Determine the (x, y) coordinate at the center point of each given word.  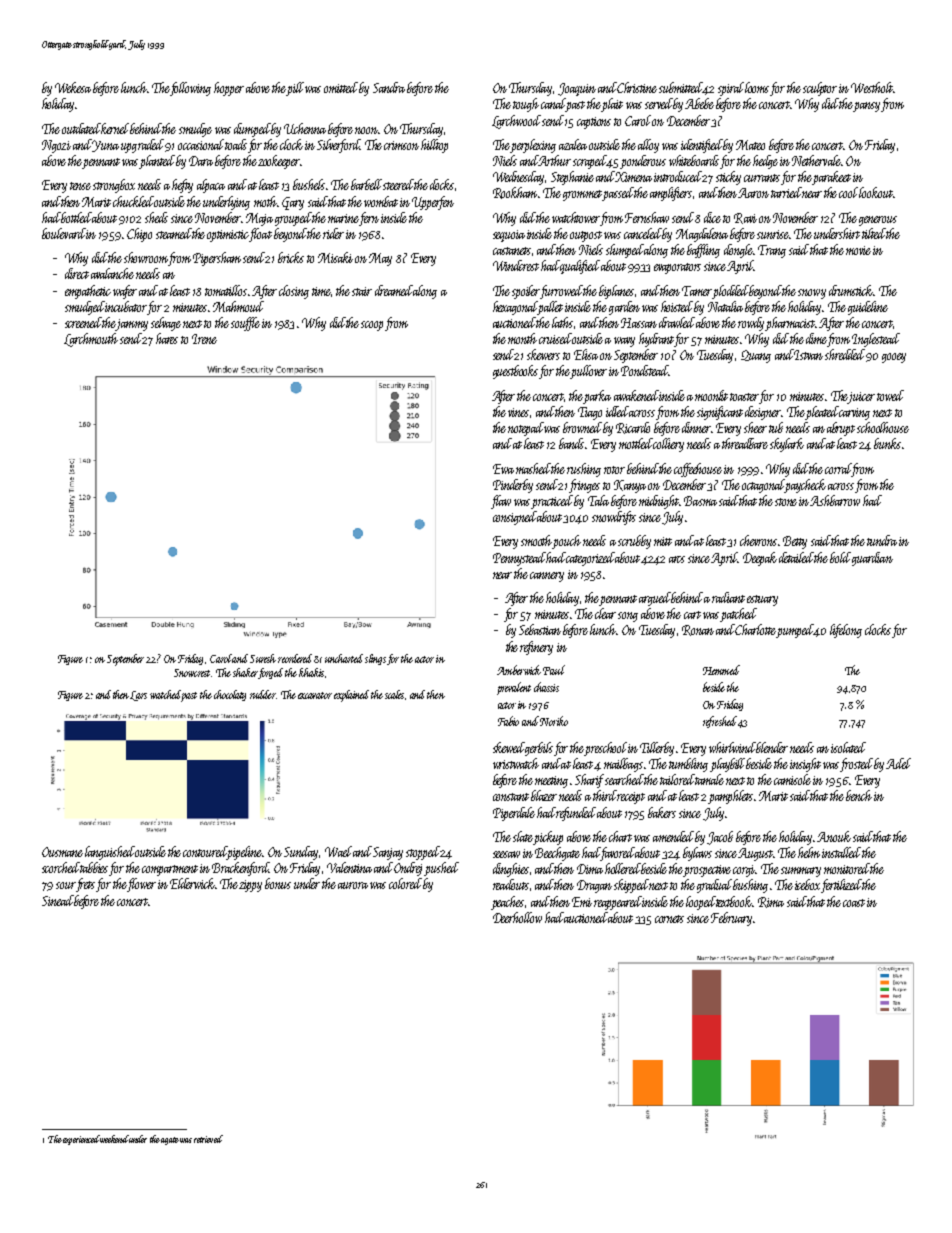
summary (801, 872)
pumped (795, 631)
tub (776, 427)
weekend (114, 1139)
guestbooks (515, 372)
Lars (139, 696)
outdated (81, 128)
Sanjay (388, 853)
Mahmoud (238, 306)
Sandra (389, 87)
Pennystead (519, 559)
